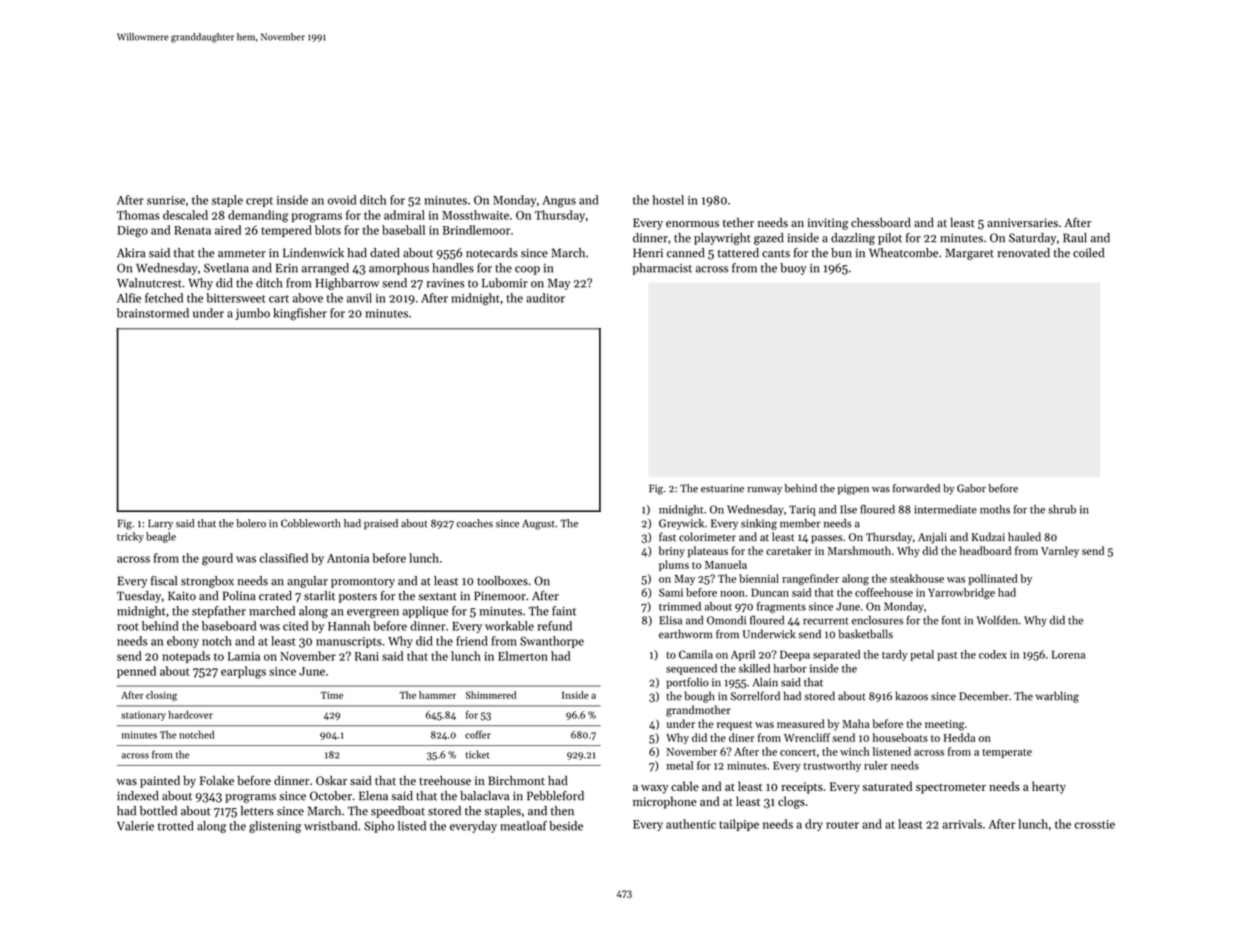 The image size is (1233, 952). What do you see at coordinates (342, 200) in the screenshot?
I see `ovoid` at bounding box center [342, 200].
